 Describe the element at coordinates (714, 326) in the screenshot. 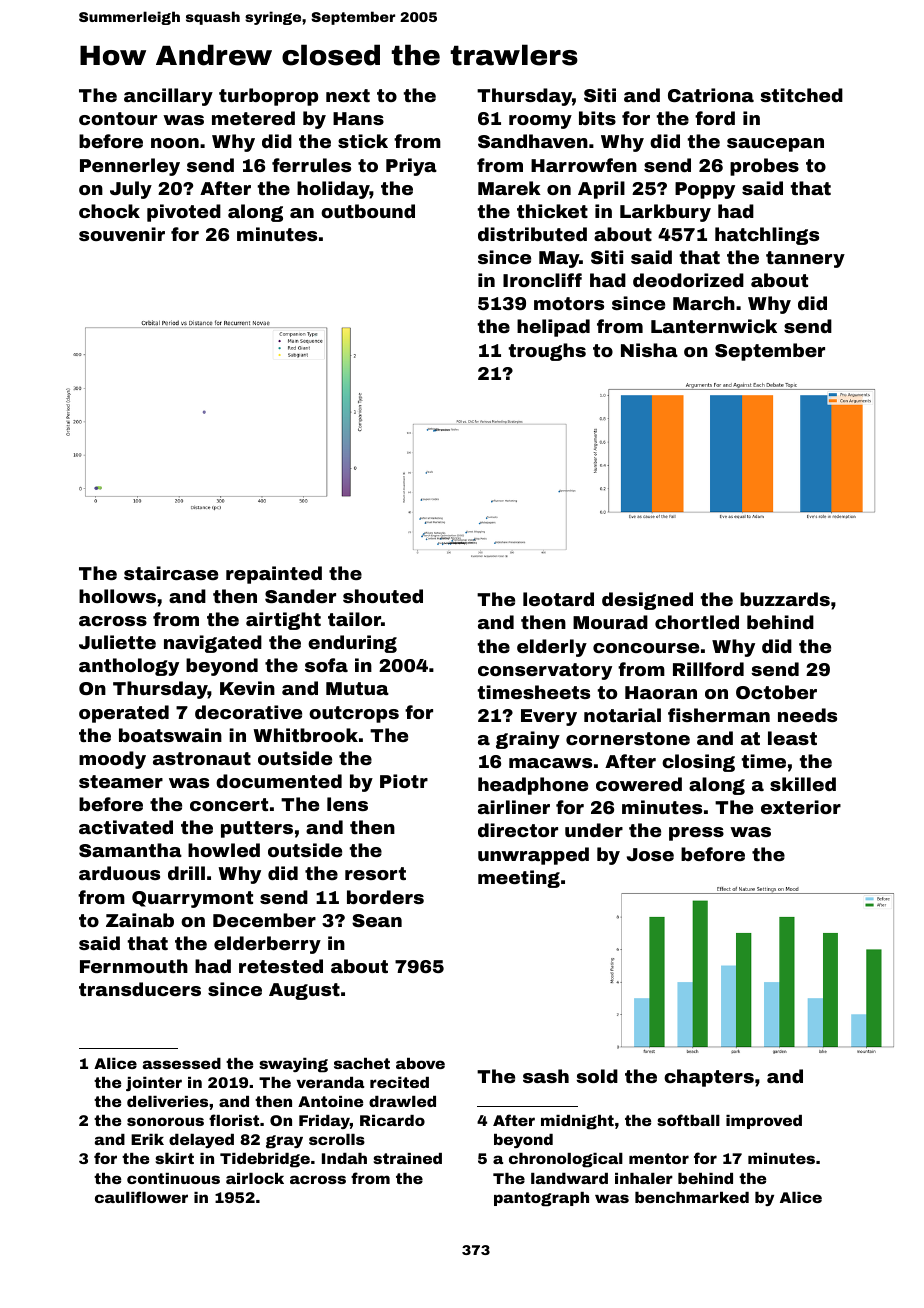

I see `Lanternwick` at that location.
